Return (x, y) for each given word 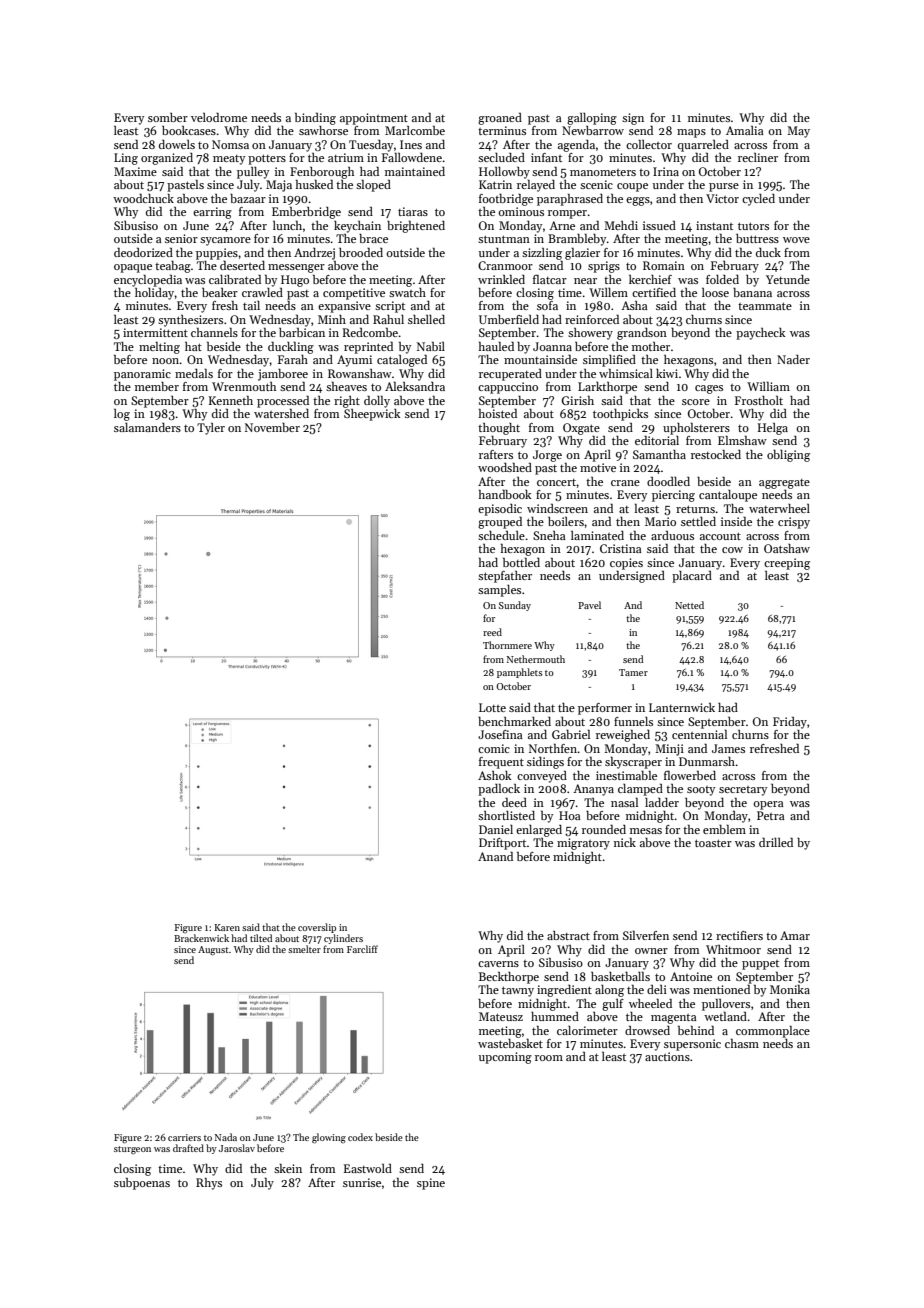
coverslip (317, 928)
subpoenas (142, 1184)
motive (598, 467)
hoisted (498, 413)
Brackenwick (201, 938)
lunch (287, 225)
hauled (496, 346)
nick (625, 842)
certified (654, 292)
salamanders (147, 427)
